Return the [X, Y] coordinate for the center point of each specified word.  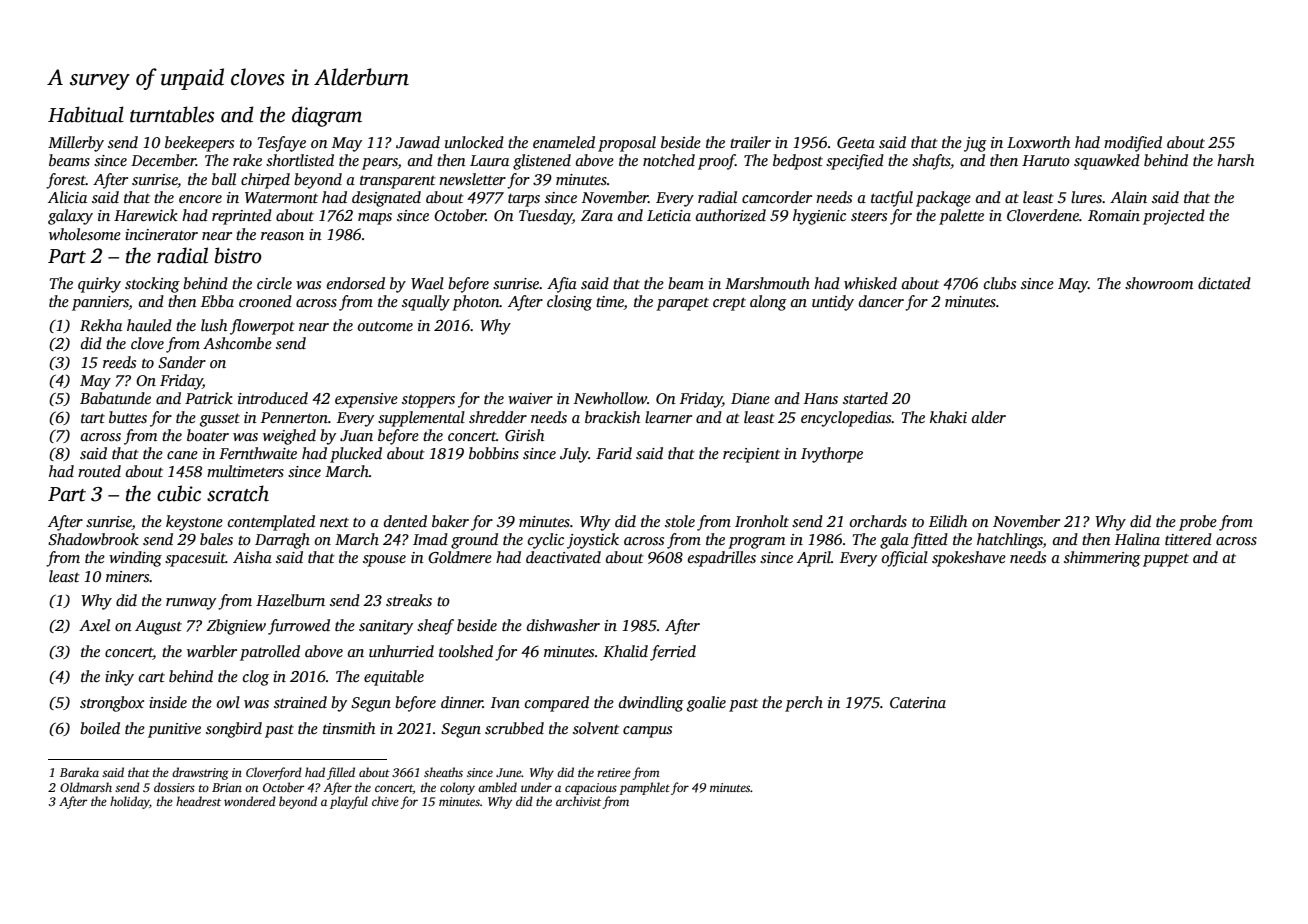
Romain [1114, 215]
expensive [366, 400]
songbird [234, 730]
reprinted [242, 217]
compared [557, 704]
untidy [833, 303]
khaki [948, 417]
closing [569, 303]
